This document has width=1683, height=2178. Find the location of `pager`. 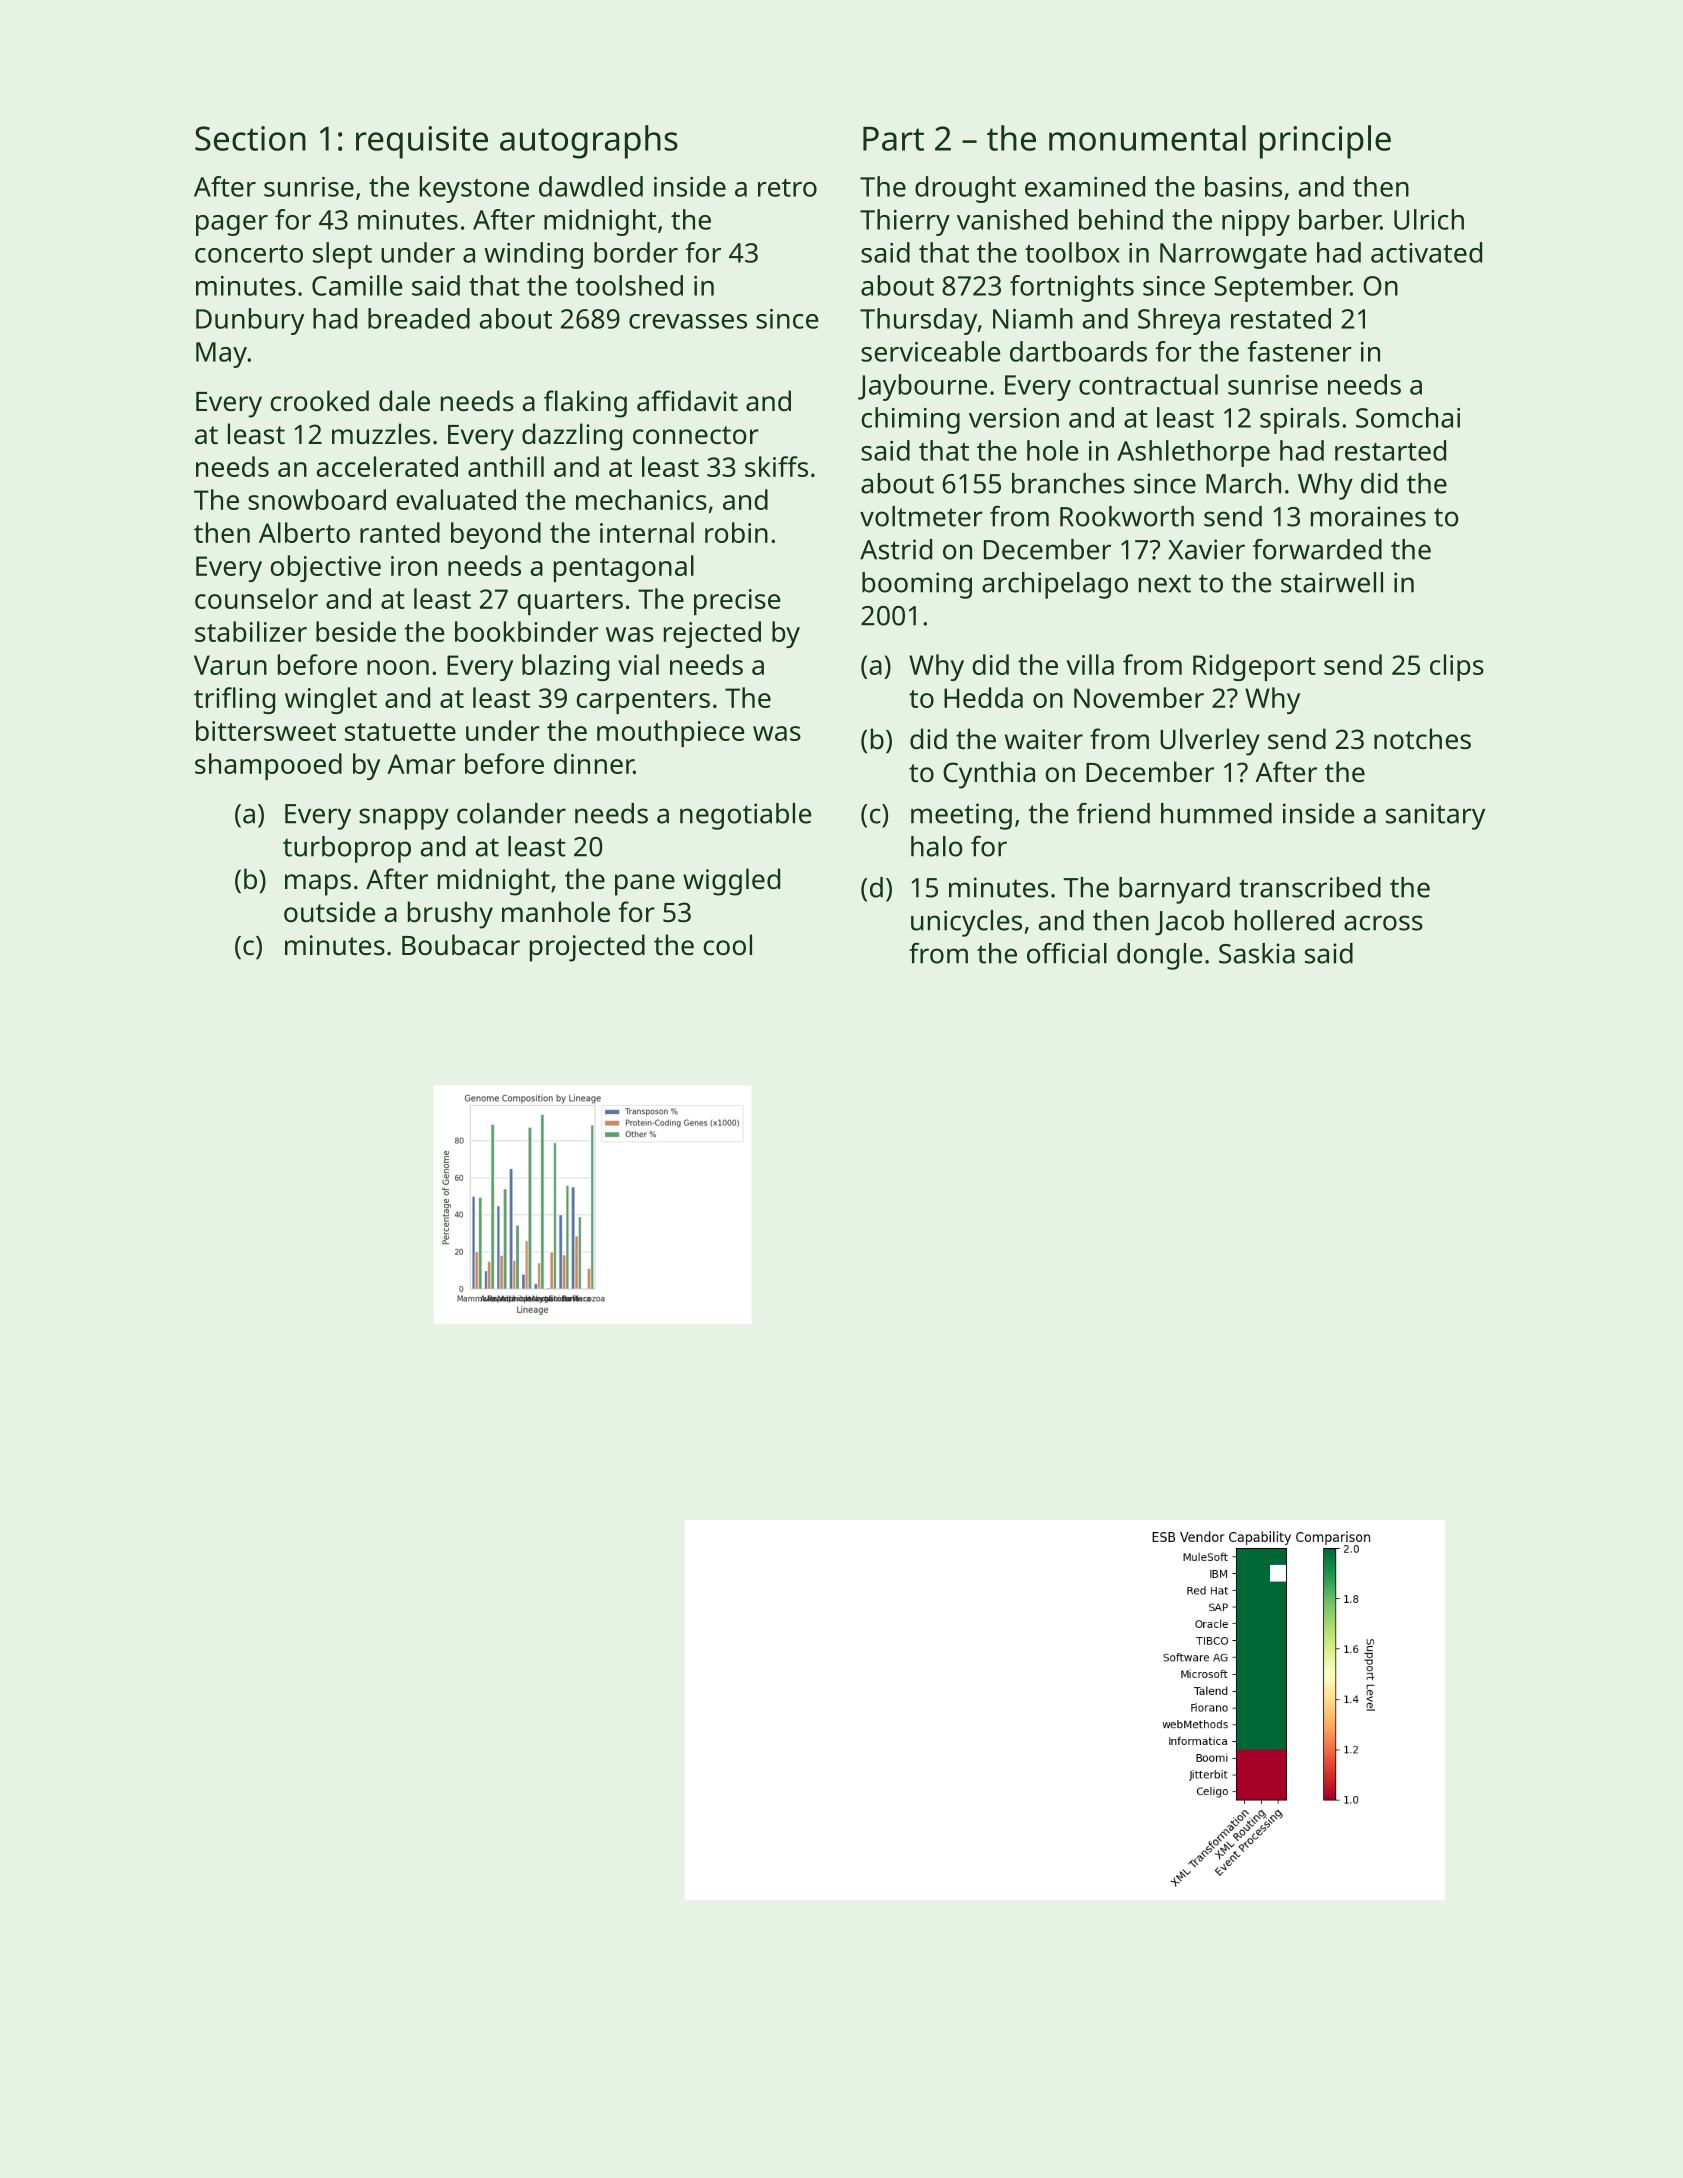

pager is located at coordinates (232, 225).
